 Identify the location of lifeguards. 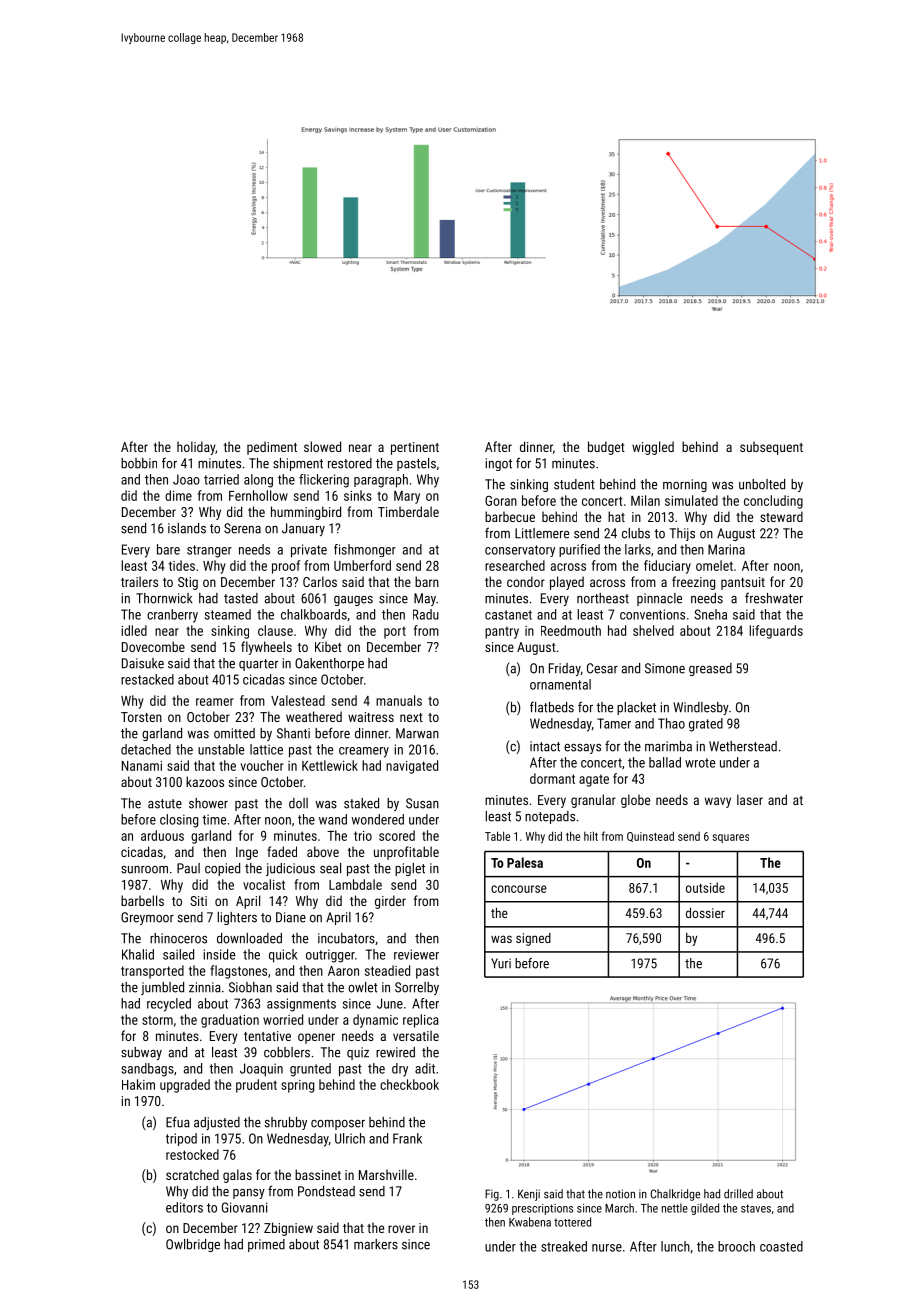
(776, 632).
